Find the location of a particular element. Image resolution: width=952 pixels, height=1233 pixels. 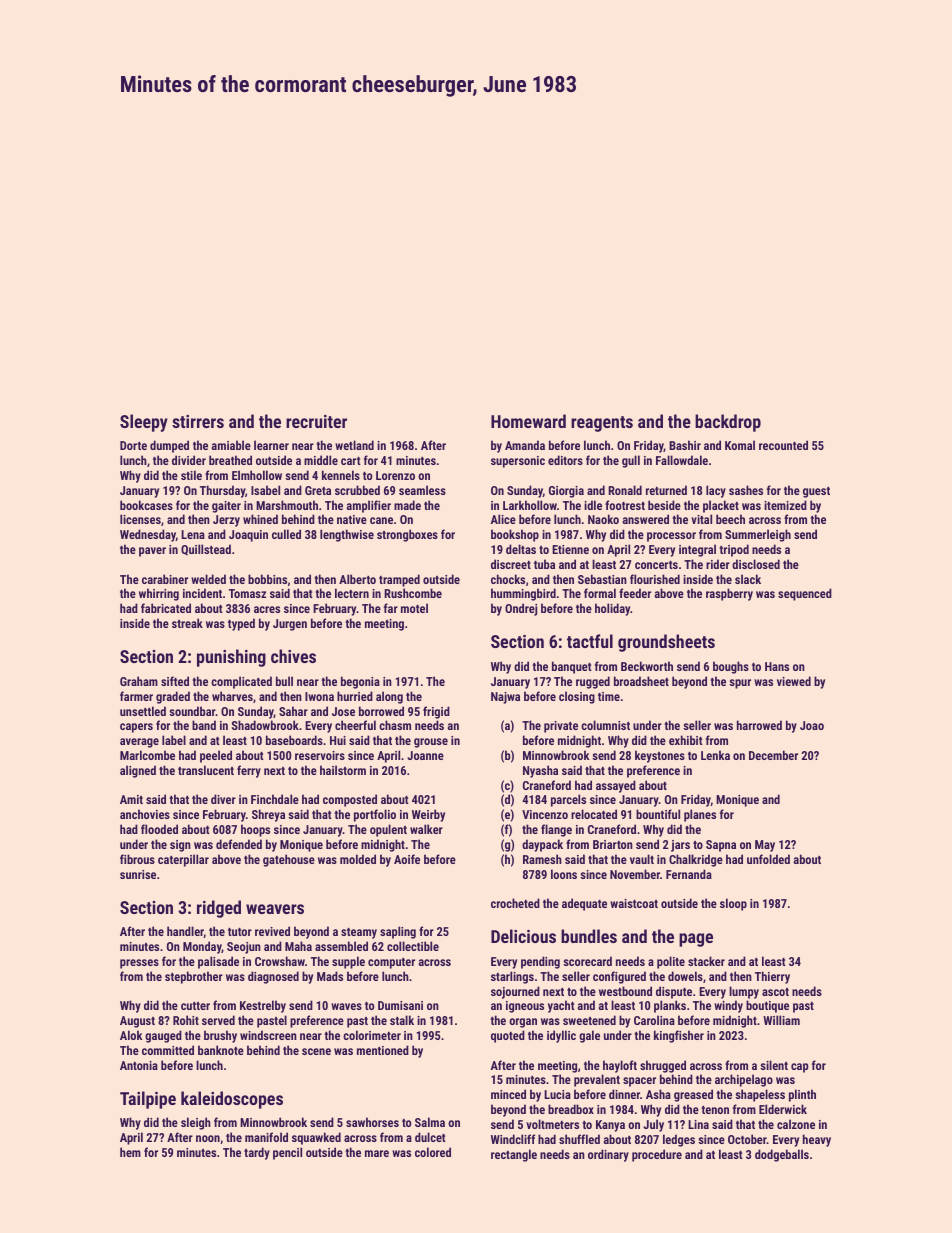

Kestrelby is located at coordinates (263, 1006).
